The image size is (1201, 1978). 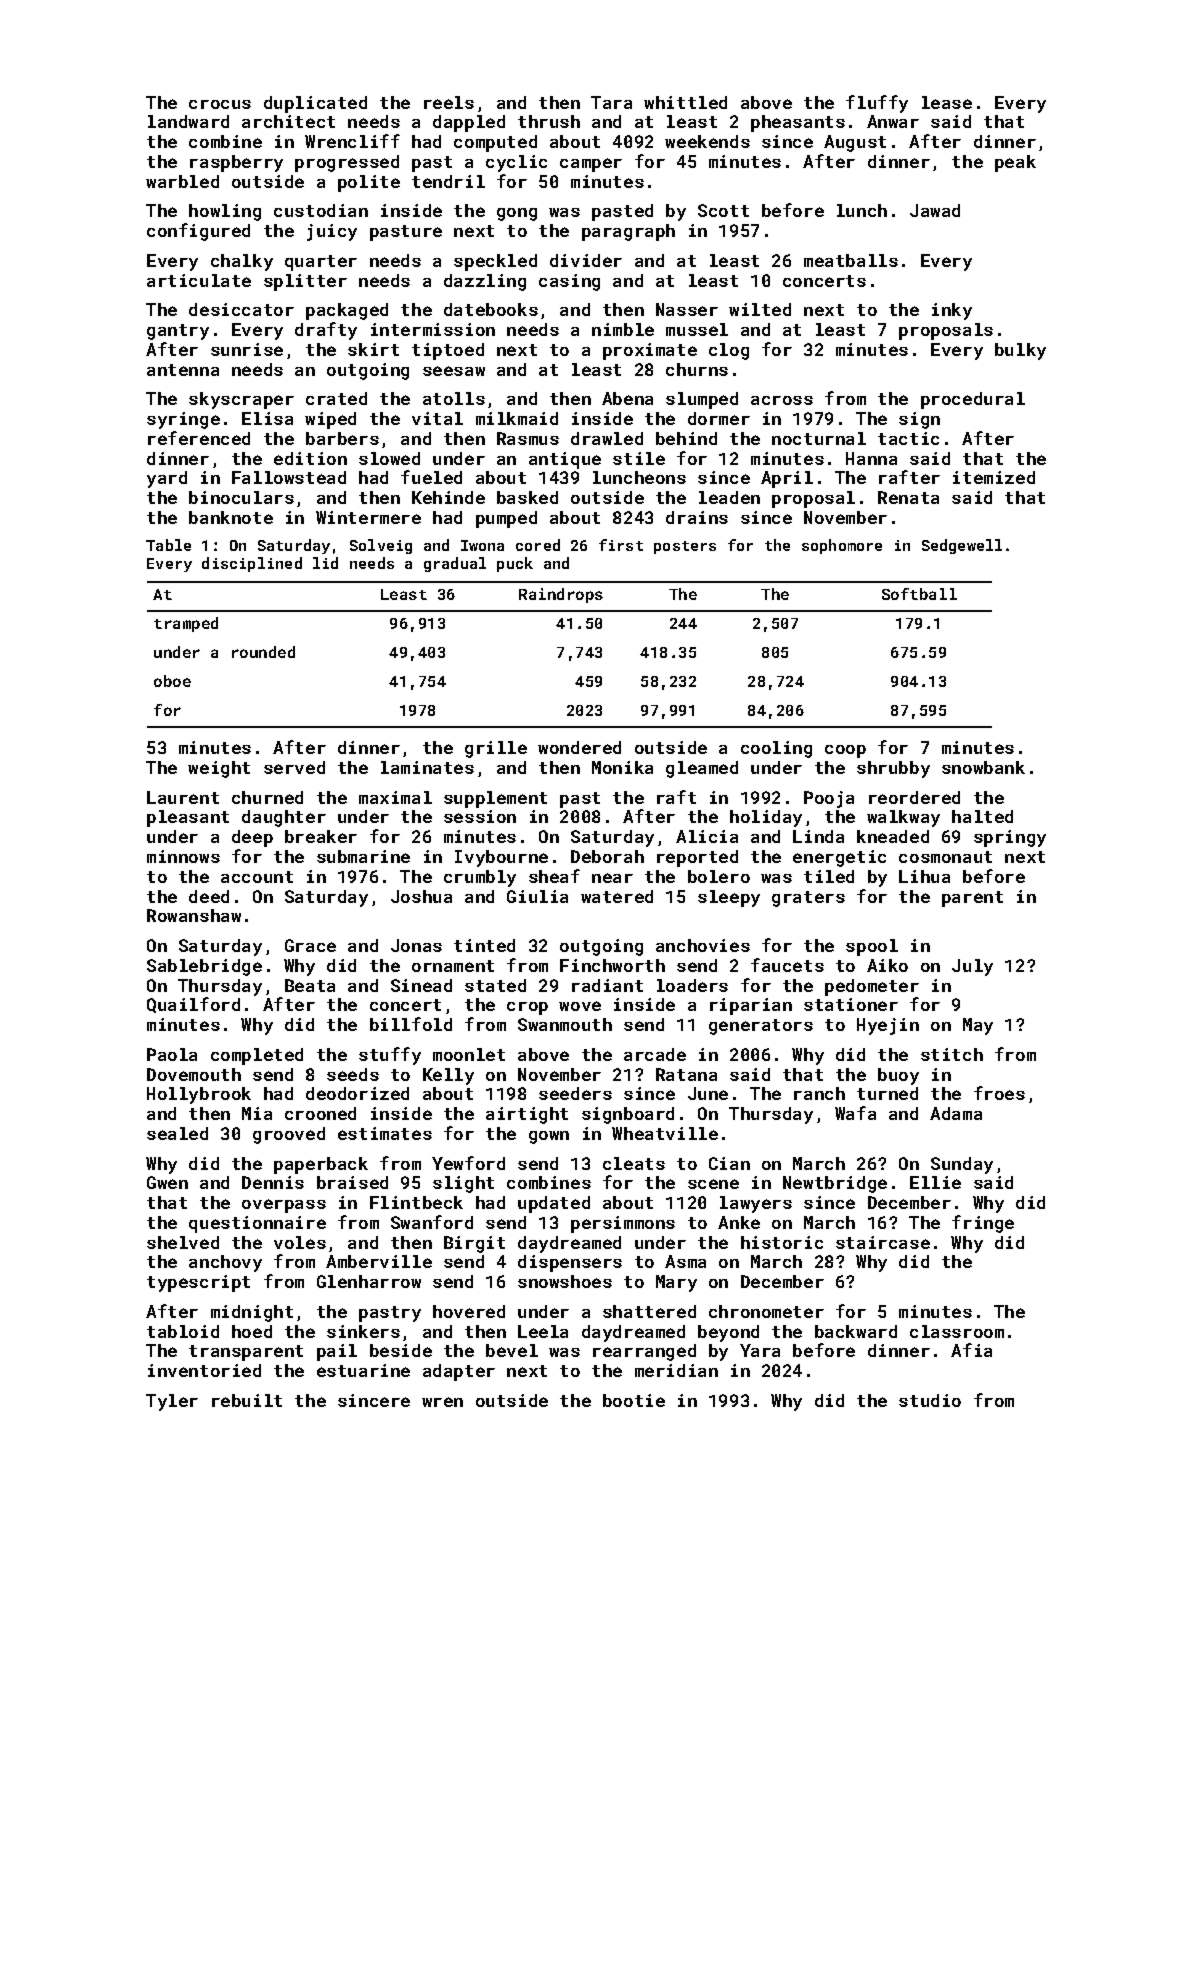 What do you see at coordinates (561, 595) in the document?
I see `Raindrops` at bounding box center [561, 595].
